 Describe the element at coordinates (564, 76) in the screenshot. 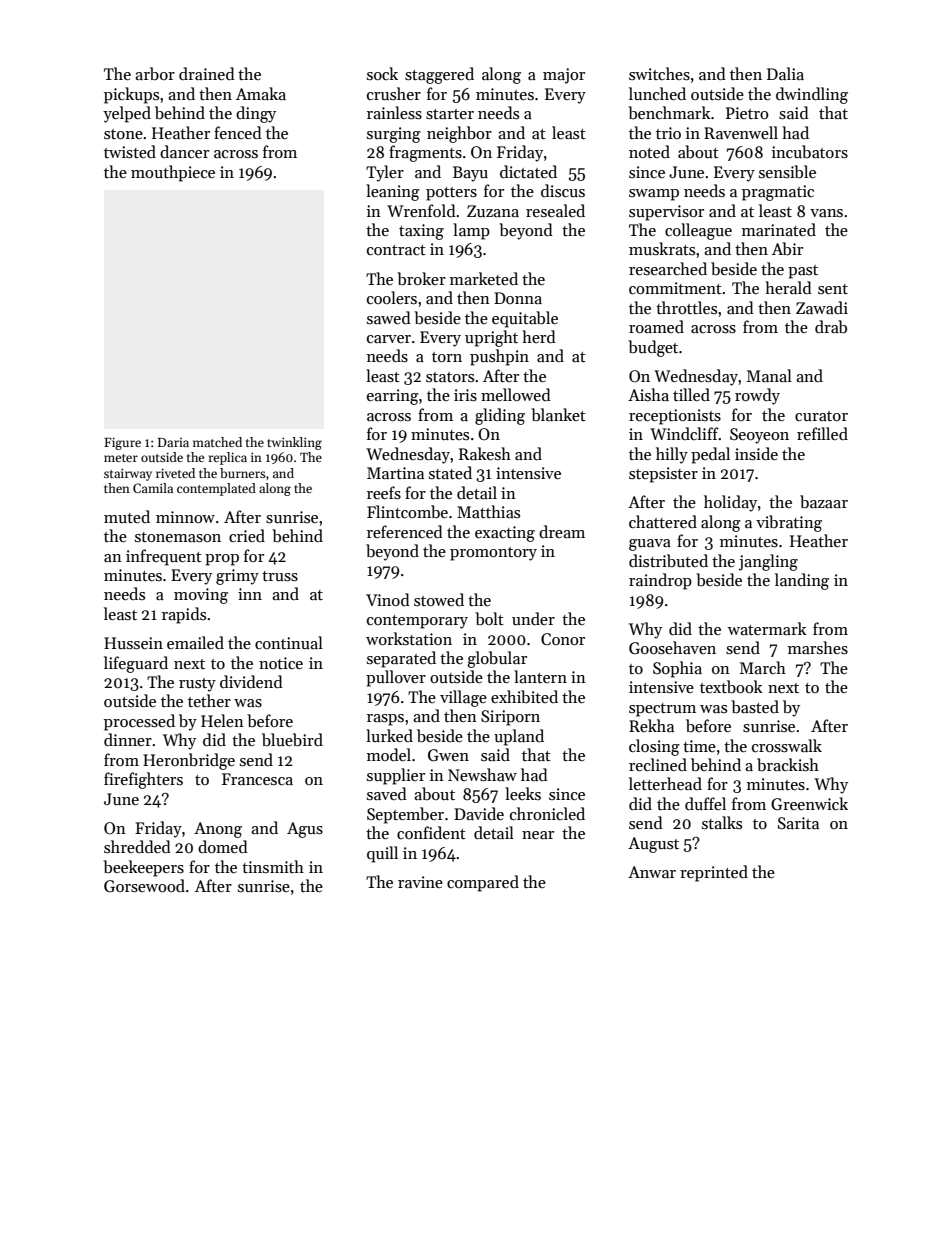

I see `major` at that location.
